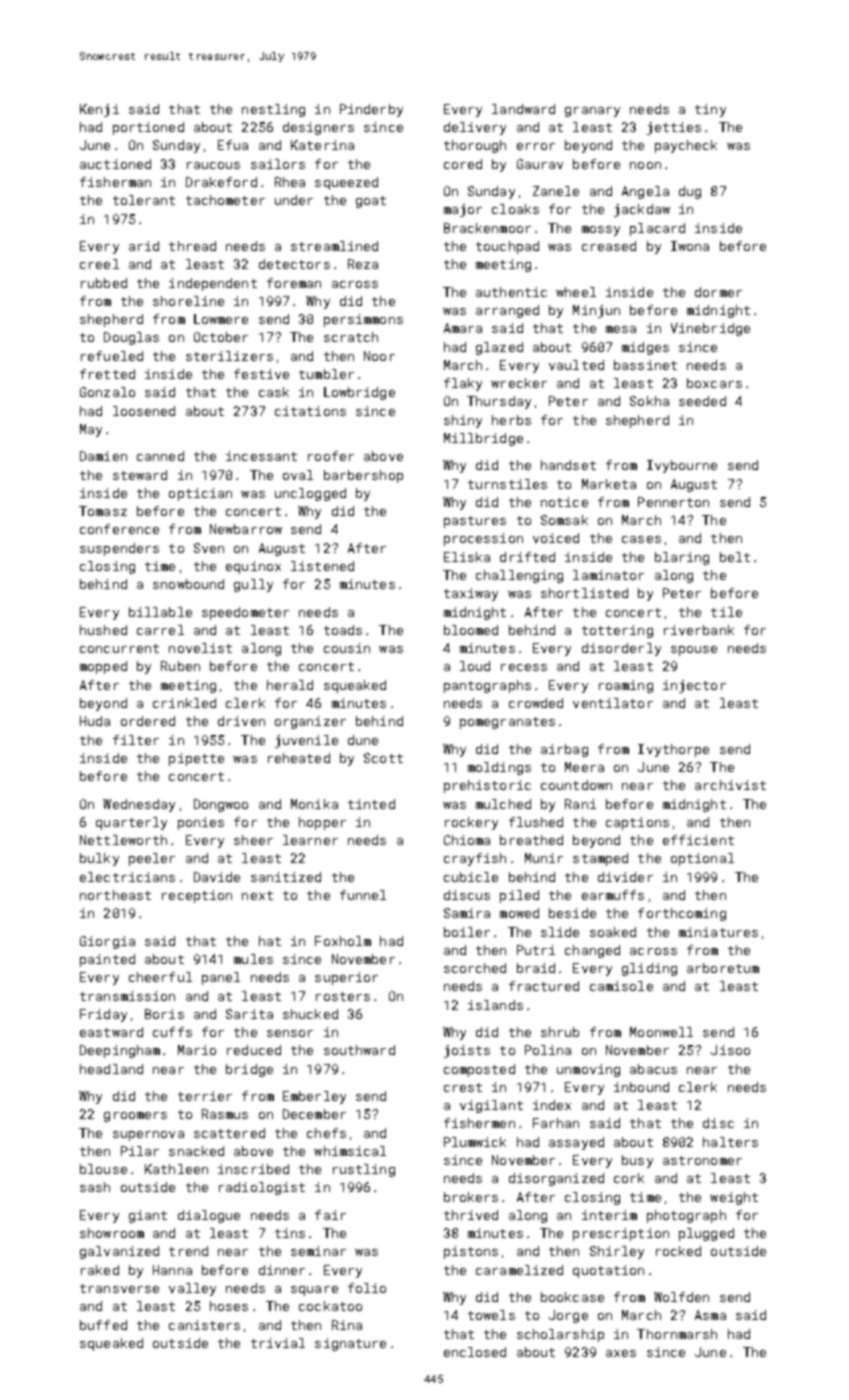 Image resolution: width=849 pixels, height=1400 pixels. What do you see at coordinates (140, 475) in the image?
I see `steward` at bounding box center [140, 475].
